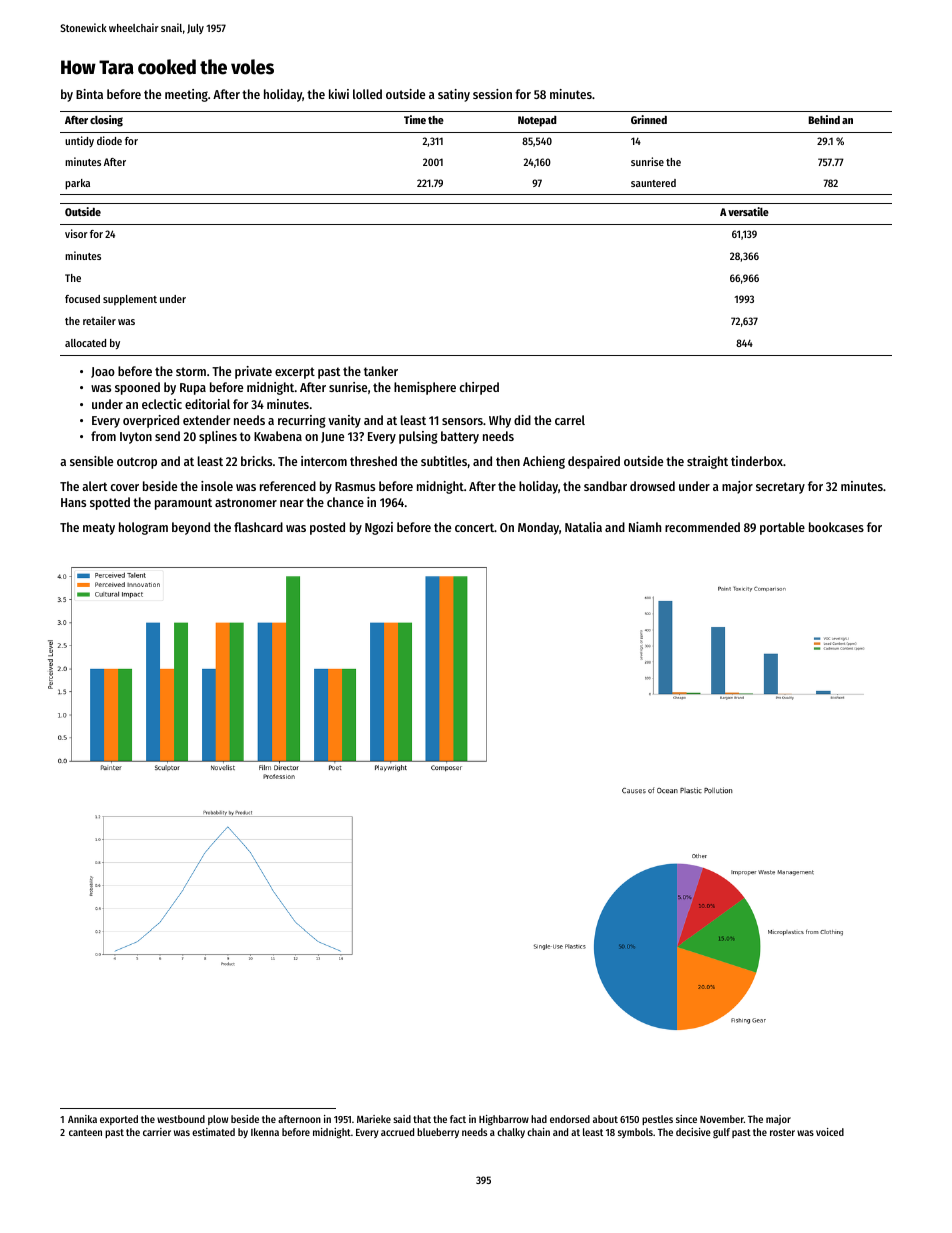 This screenshot has height=1233, width=952. I want to click on Grinned, so click(649, 119).
